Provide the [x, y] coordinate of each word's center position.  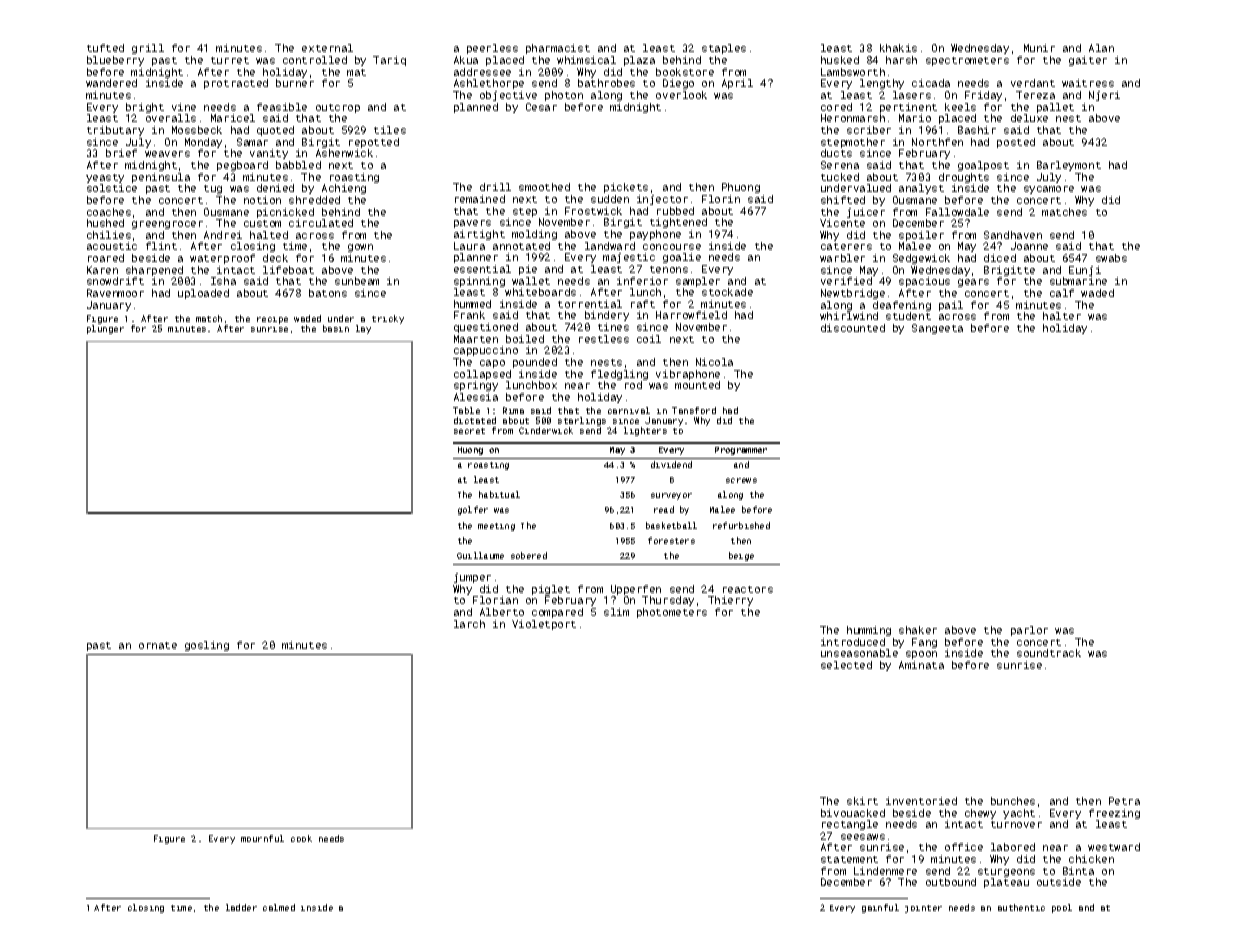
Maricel [233, 118]
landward [610, 246]
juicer [866, 213]
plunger [105, 329]
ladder [241, 907]
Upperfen [636, 590]
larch [469, 624]
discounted [853, 328]
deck [275, 258]
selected [846, 665]
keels [960, 107]
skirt [862, 801]
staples [724, 49]
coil [649, 339]
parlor [1029, 631]
